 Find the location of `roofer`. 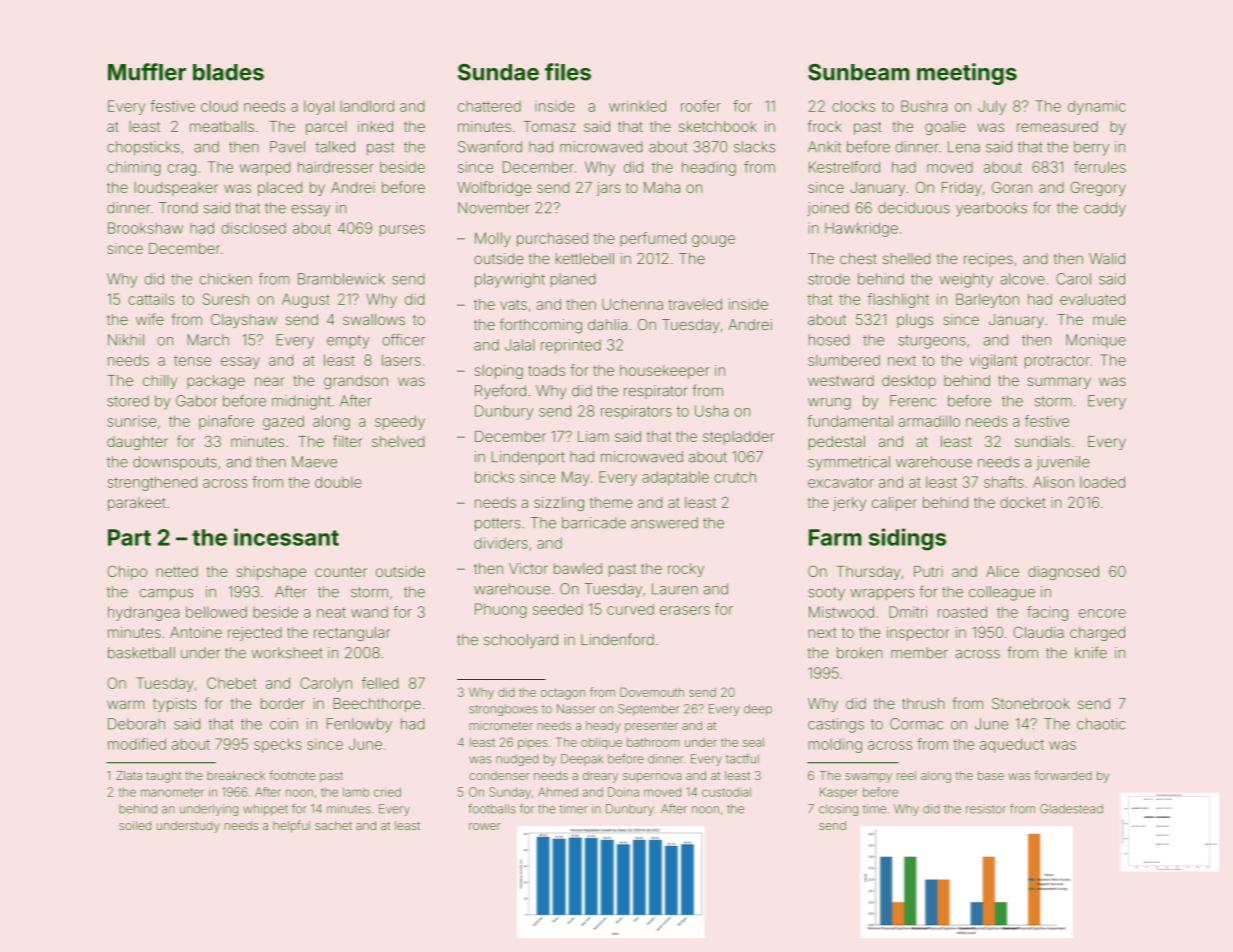

roofer is located at coordinates (701, 106).
